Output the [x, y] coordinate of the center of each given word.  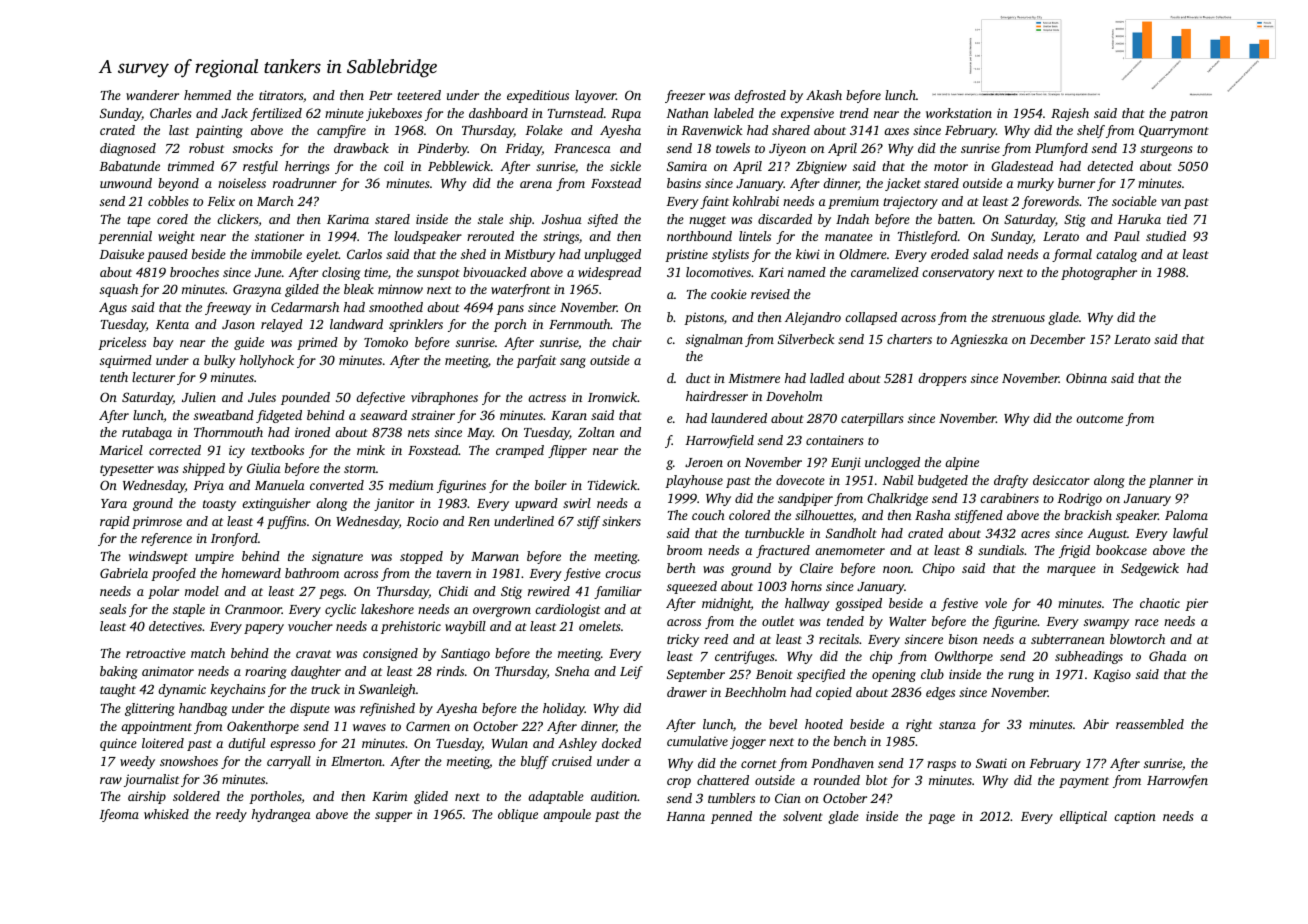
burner [1076, 183]
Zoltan [596, 432]
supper [393, 817]
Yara [114, 503]
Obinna [1086, 378]
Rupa [626, 115]
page [941, 819]
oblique [518, 815]
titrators [281, 95]
